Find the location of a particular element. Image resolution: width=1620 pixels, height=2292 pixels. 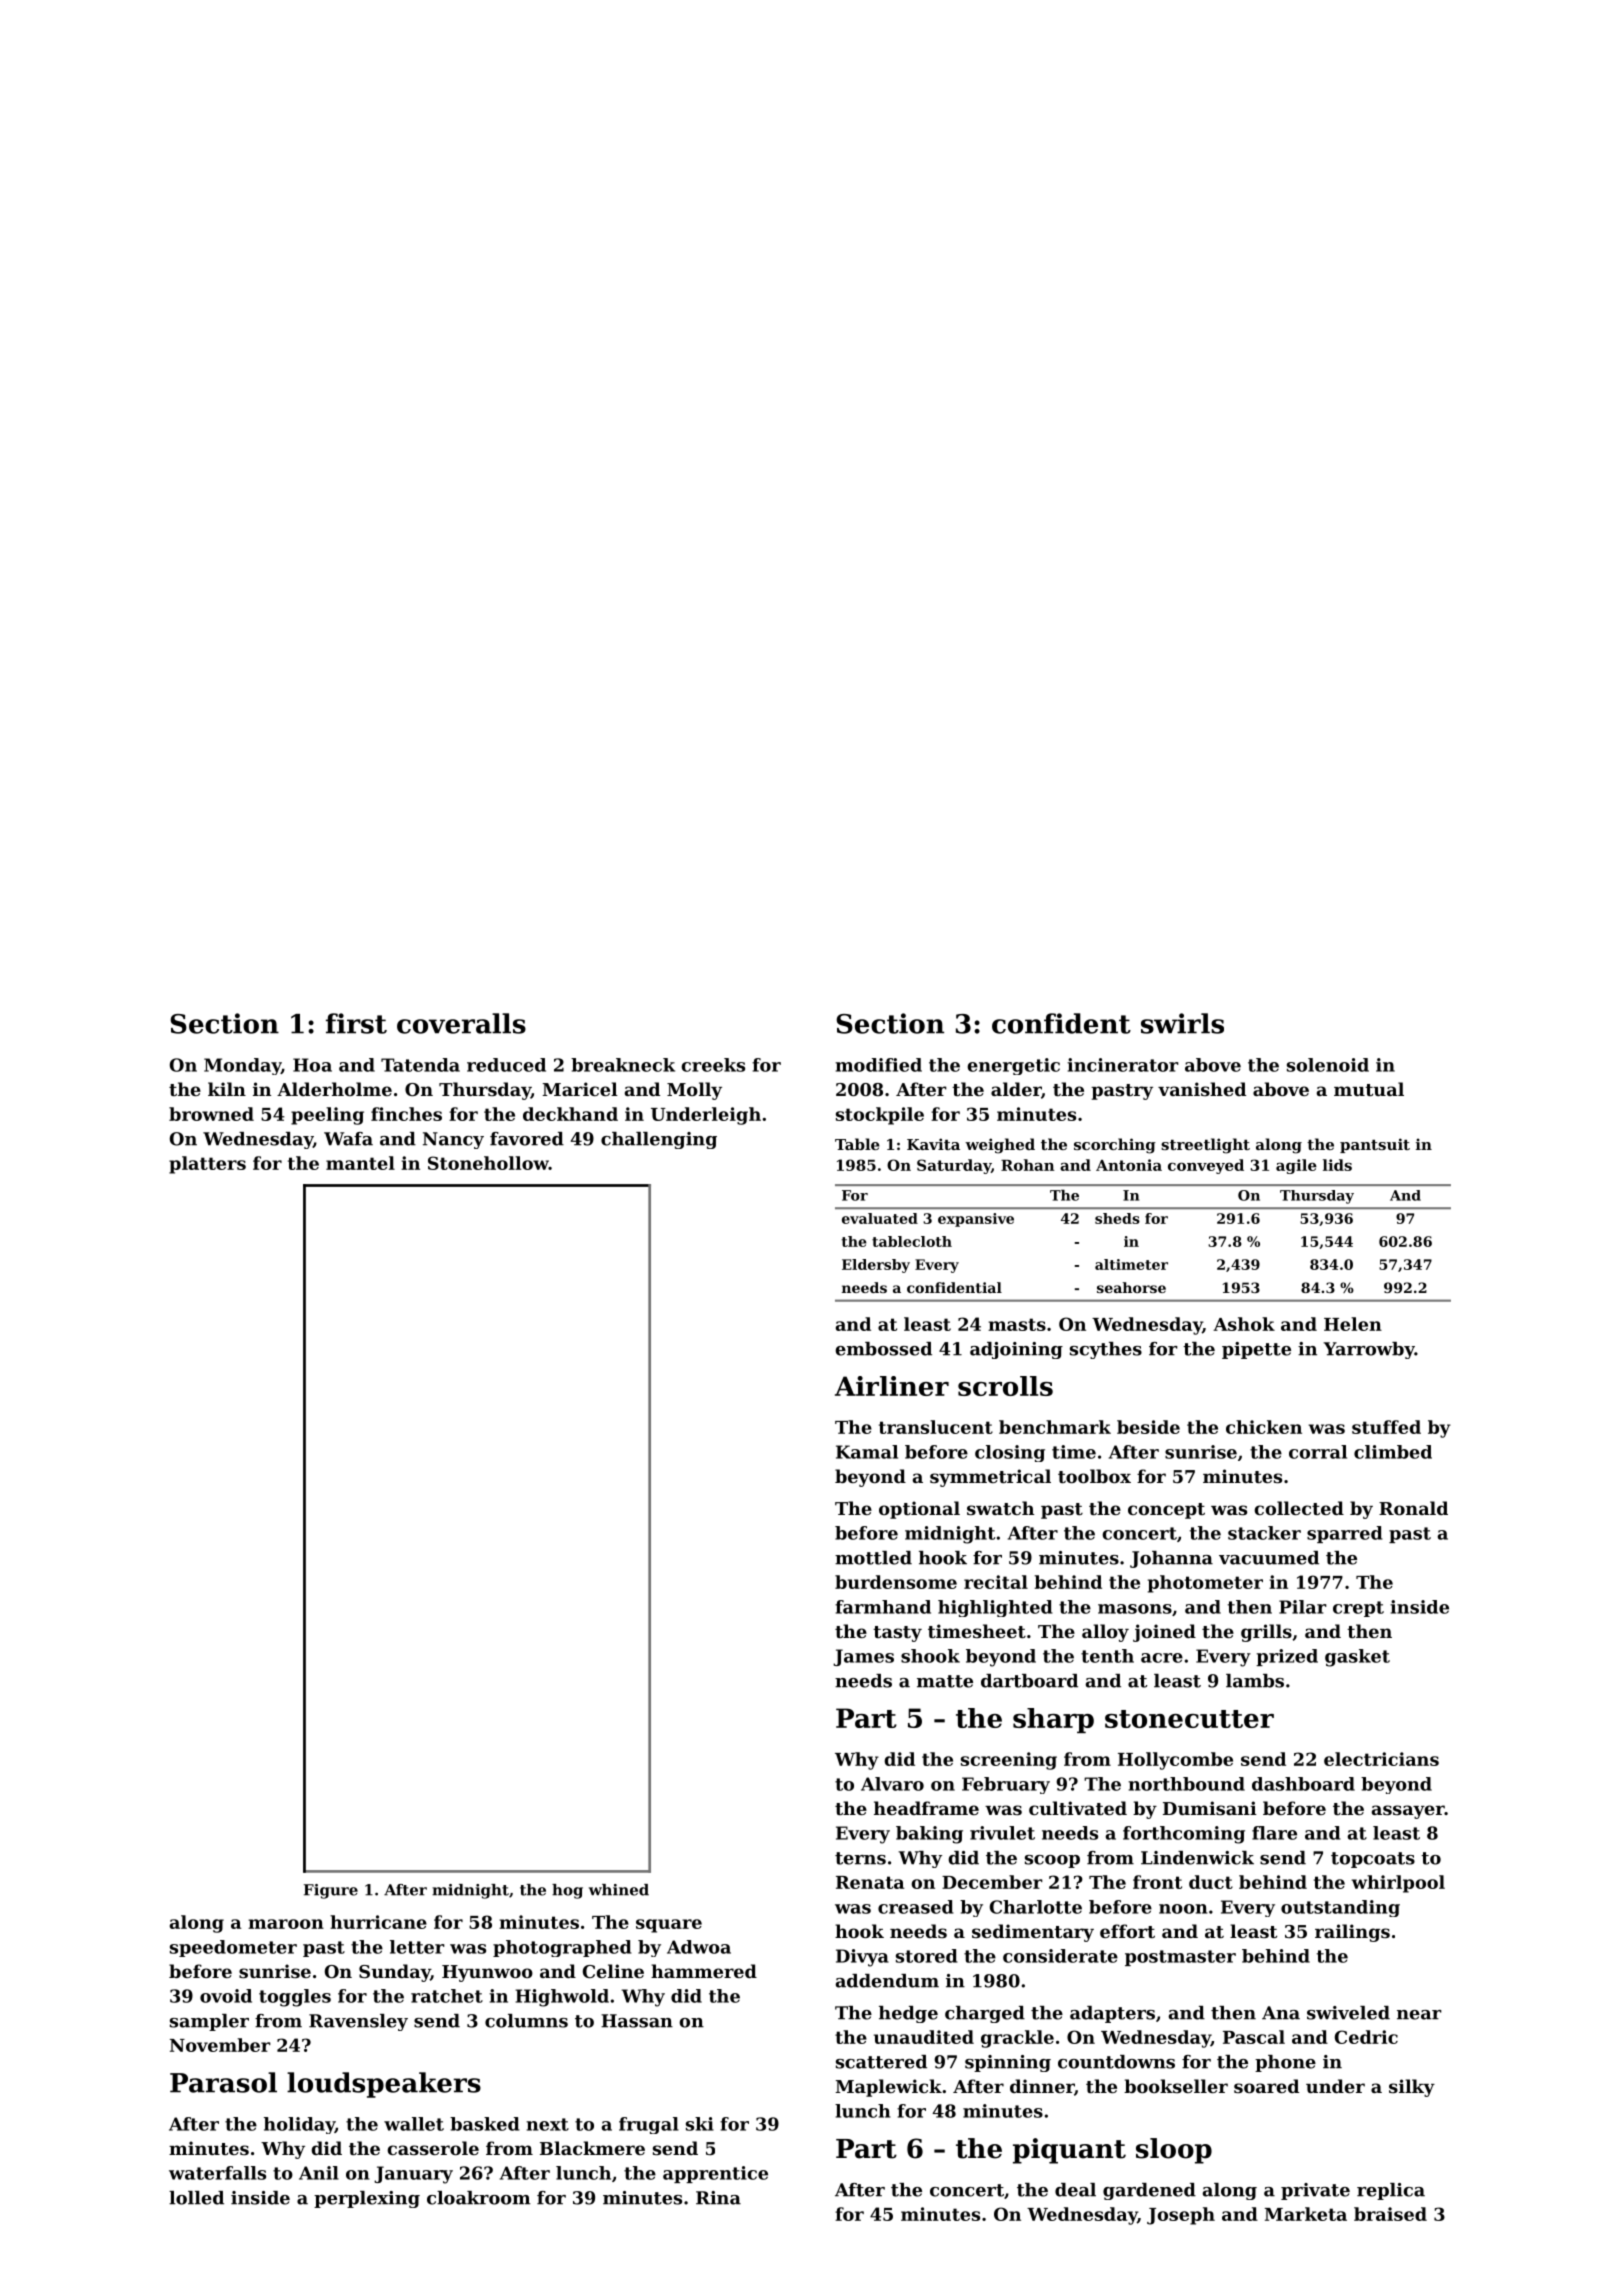

chicken is located at coordinates (1264, 1427).
